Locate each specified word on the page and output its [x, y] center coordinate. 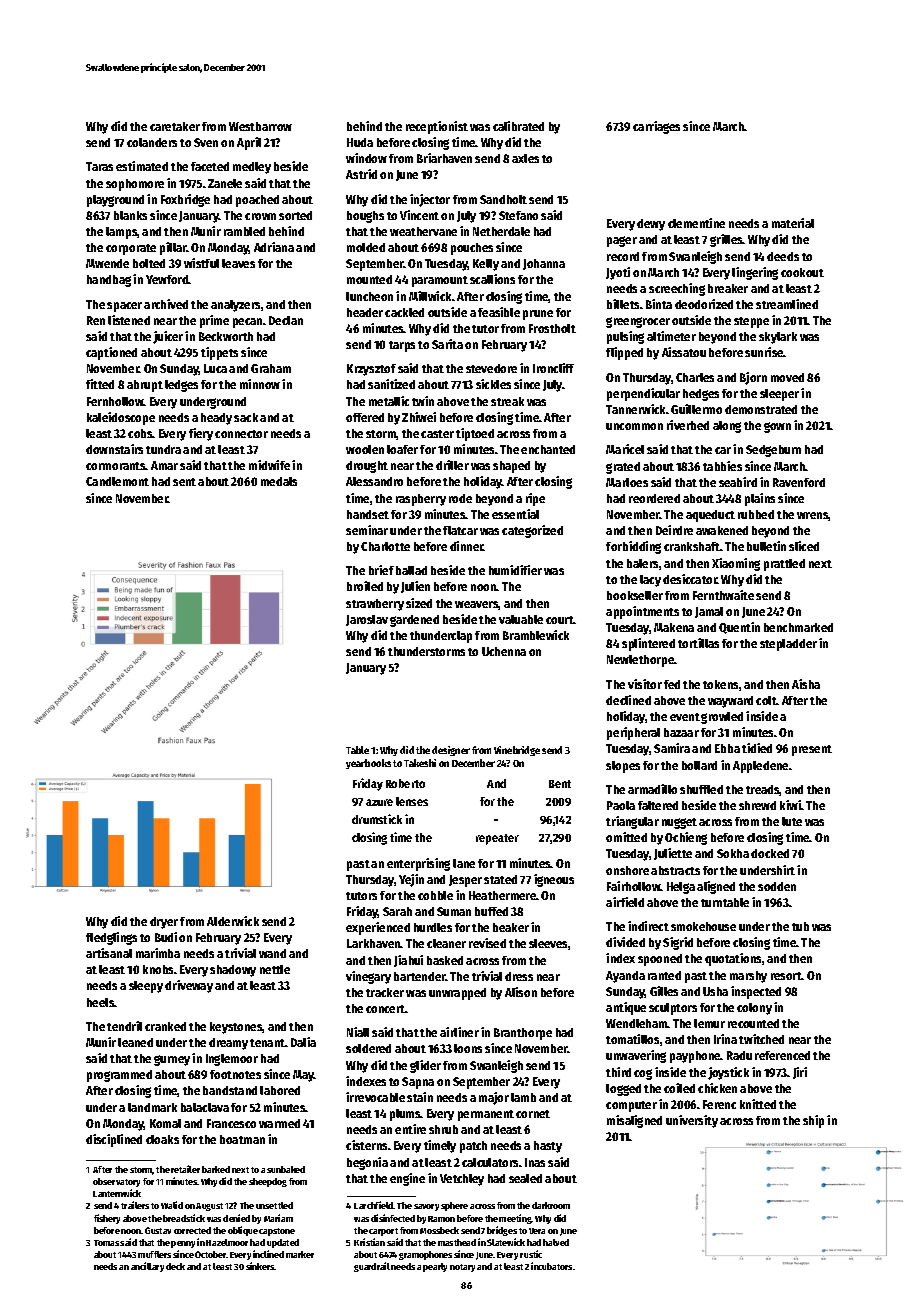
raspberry [421, 500]
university [692, 1121]
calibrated [518, 126]
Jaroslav [367, 620]
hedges [701, 395]
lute [792, 821]
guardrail [372, 1267]
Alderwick [233, 921]
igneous [554, 880]
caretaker [175, 126]
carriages [656, 127]
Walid [172, 1205]
